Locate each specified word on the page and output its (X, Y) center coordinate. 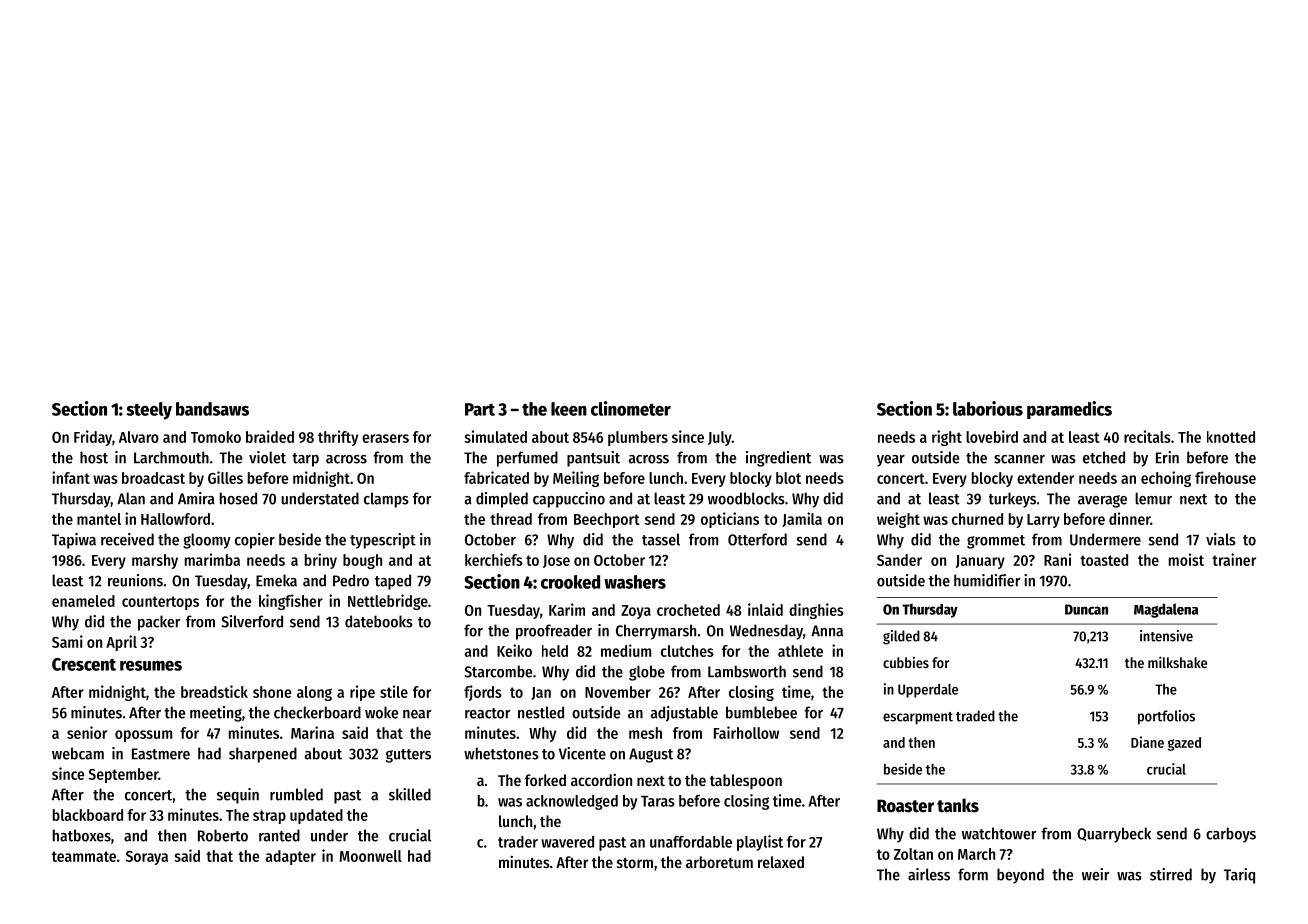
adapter (291, 857)
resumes (151, 666)
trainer (1234, 559)
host (94, 457)
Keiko (514, 650)
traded (975, 716)
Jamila (802, 519)
